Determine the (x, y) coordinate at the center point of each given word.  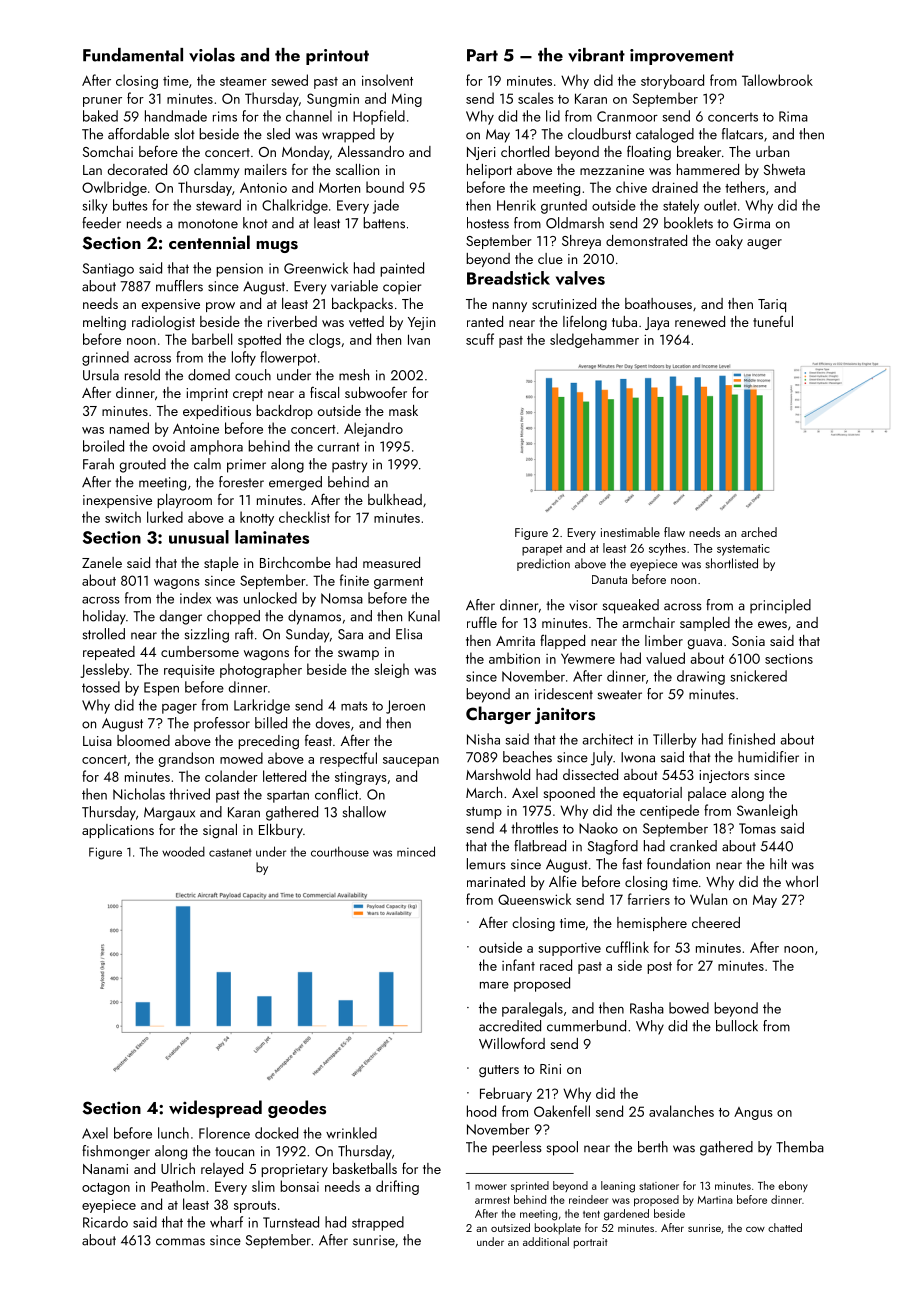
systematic (743, 550)
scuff (480, 339)
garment (398, 583)
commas (180, 1242)
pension (239, 270)
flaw (674, 532)
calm (207, 464)
